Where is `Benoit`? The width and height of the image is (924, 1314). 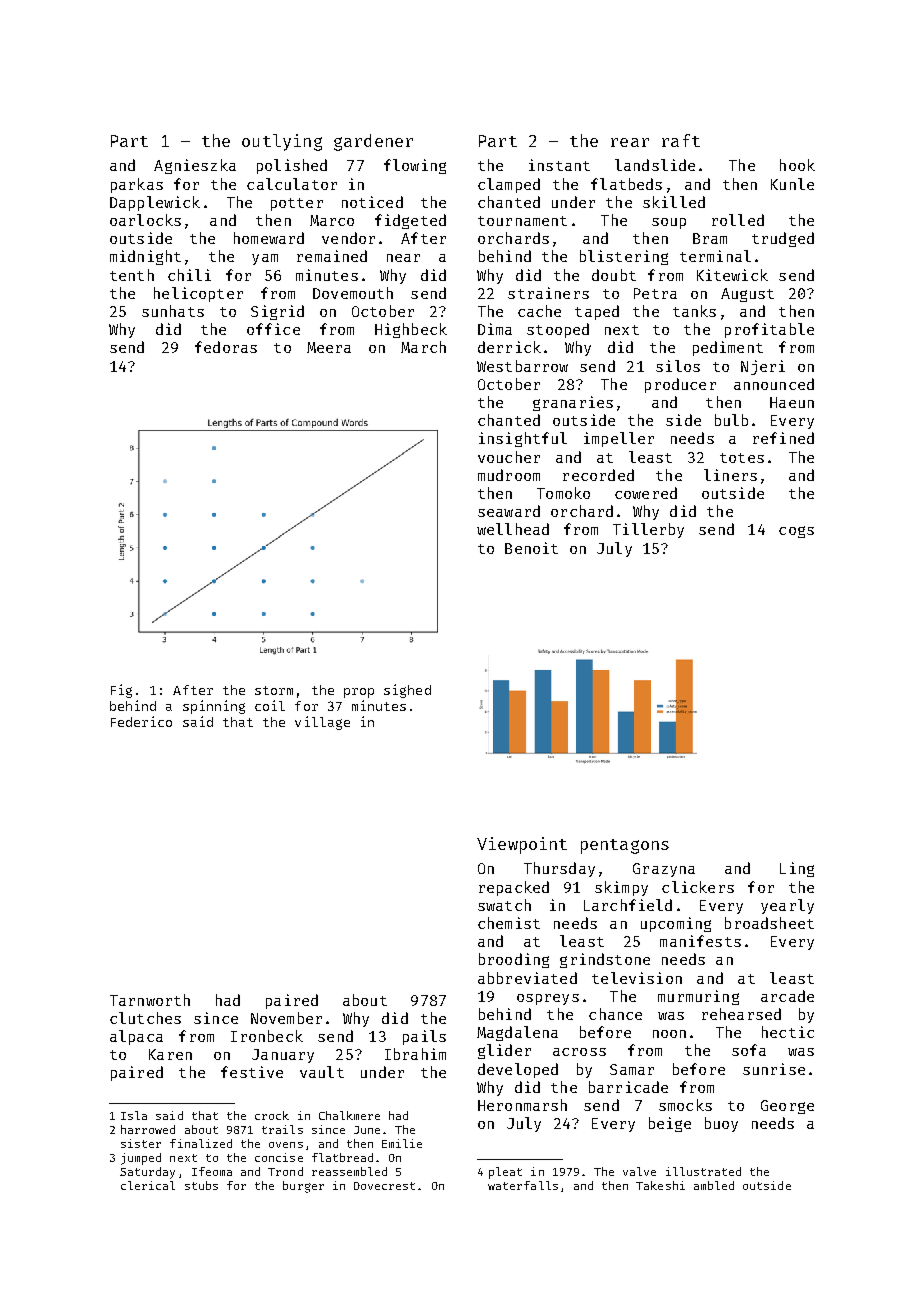
Benoit is located at coordinates (531, 548).
